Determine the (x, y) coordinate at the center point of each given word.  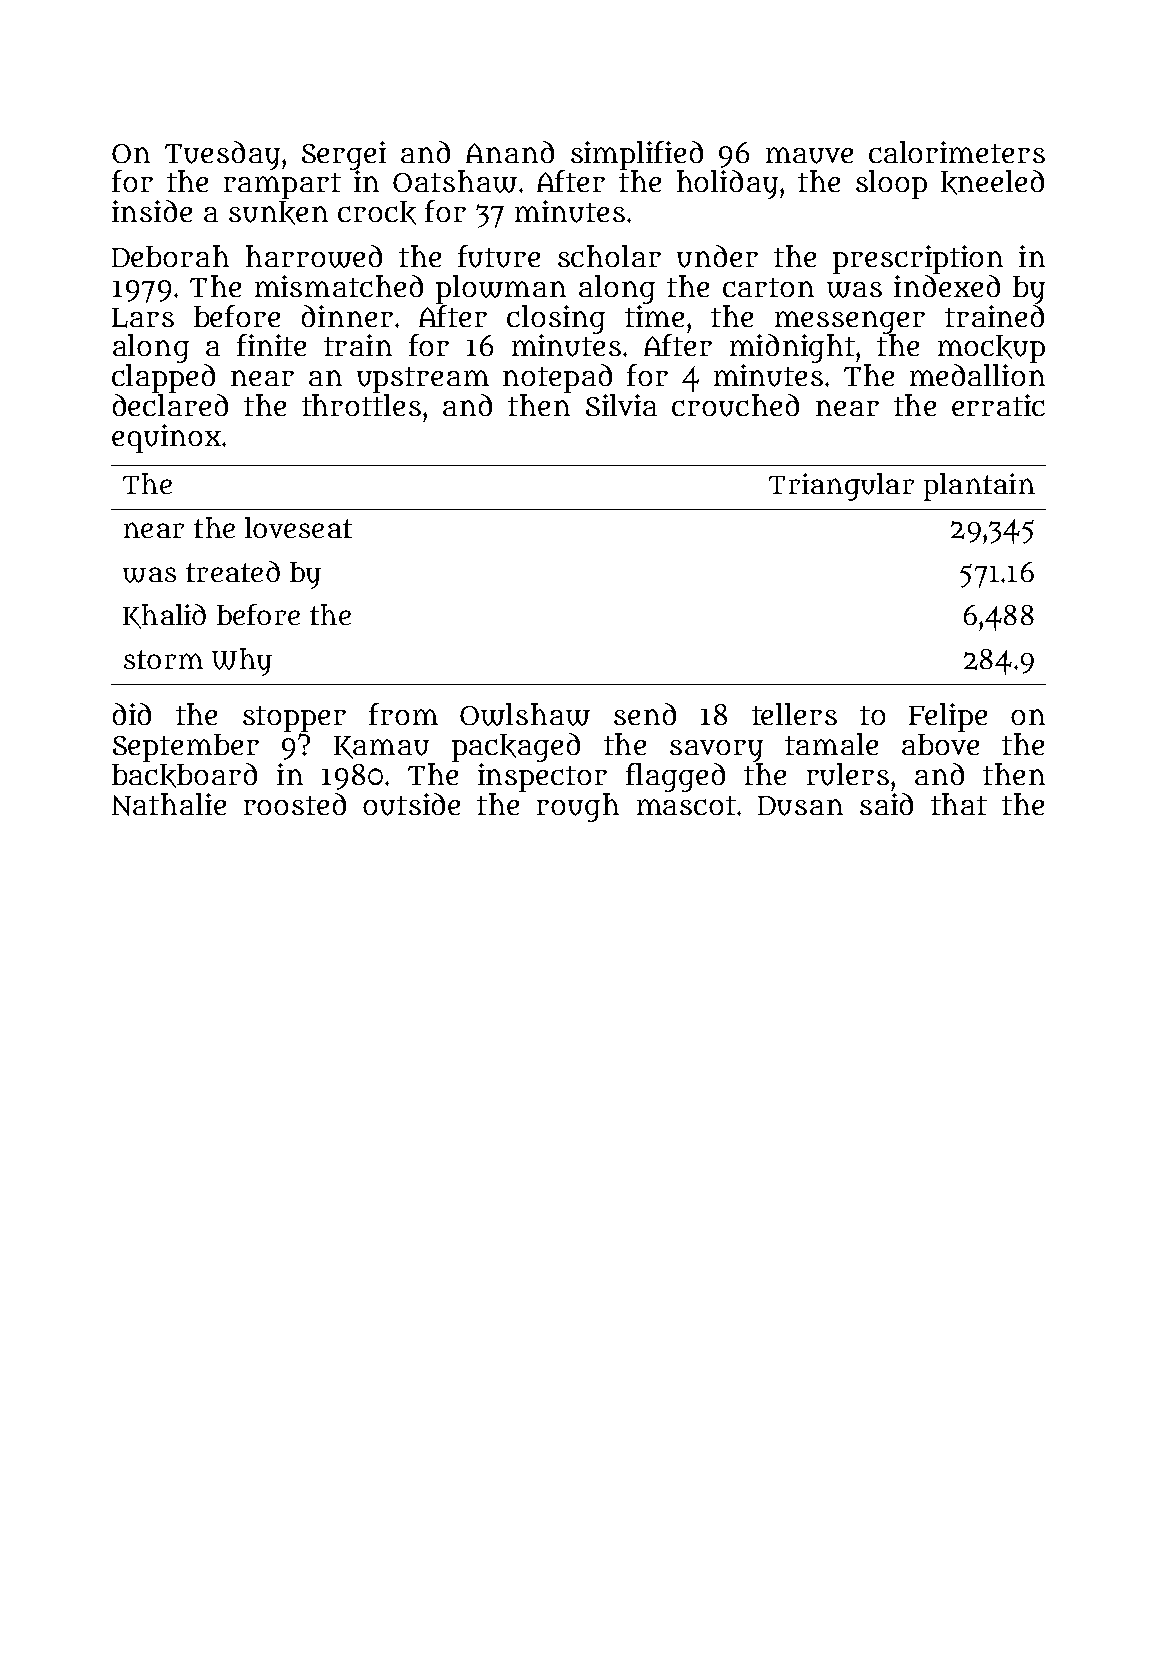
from (403, 714)
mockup (991, 349)
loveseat (298, 527)
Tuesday (222, 155)
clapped (163, 378)
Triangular (841, 487)
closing (556, 319)
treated (233, 571)
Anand (510, 152)
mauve (809, 155)
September (186, 748)
